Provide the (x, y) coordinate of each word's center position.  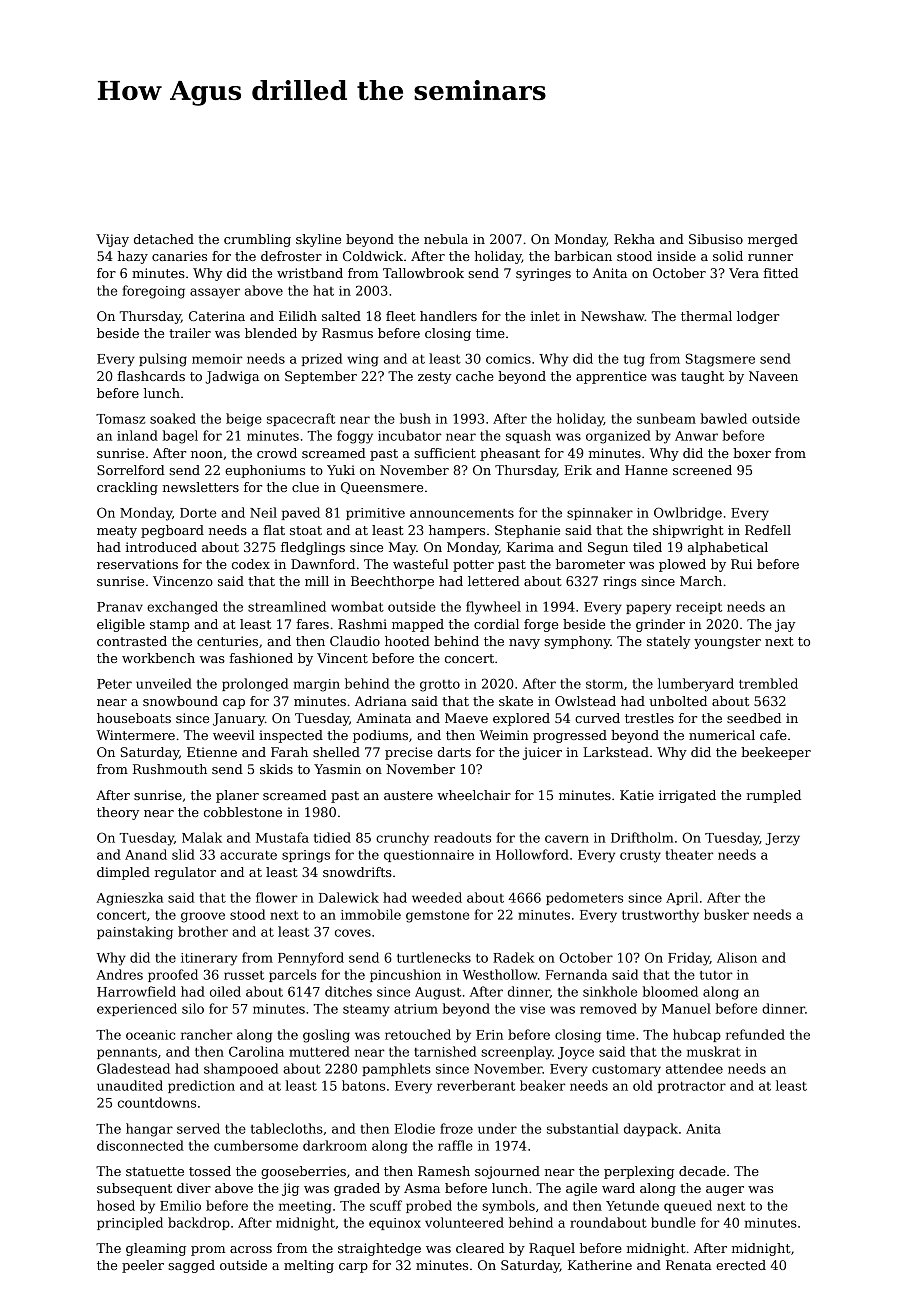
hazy (133, 257)
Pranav (120, 607)
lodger (758, 317)
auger (725, 1191)
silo (193, 1008)
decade (702, 1171)
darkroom (335, 1145)
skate (516, 701)
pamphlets (396, 1069)
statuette (155, 1171)
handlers (448, 316)
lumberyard (696, 685)
